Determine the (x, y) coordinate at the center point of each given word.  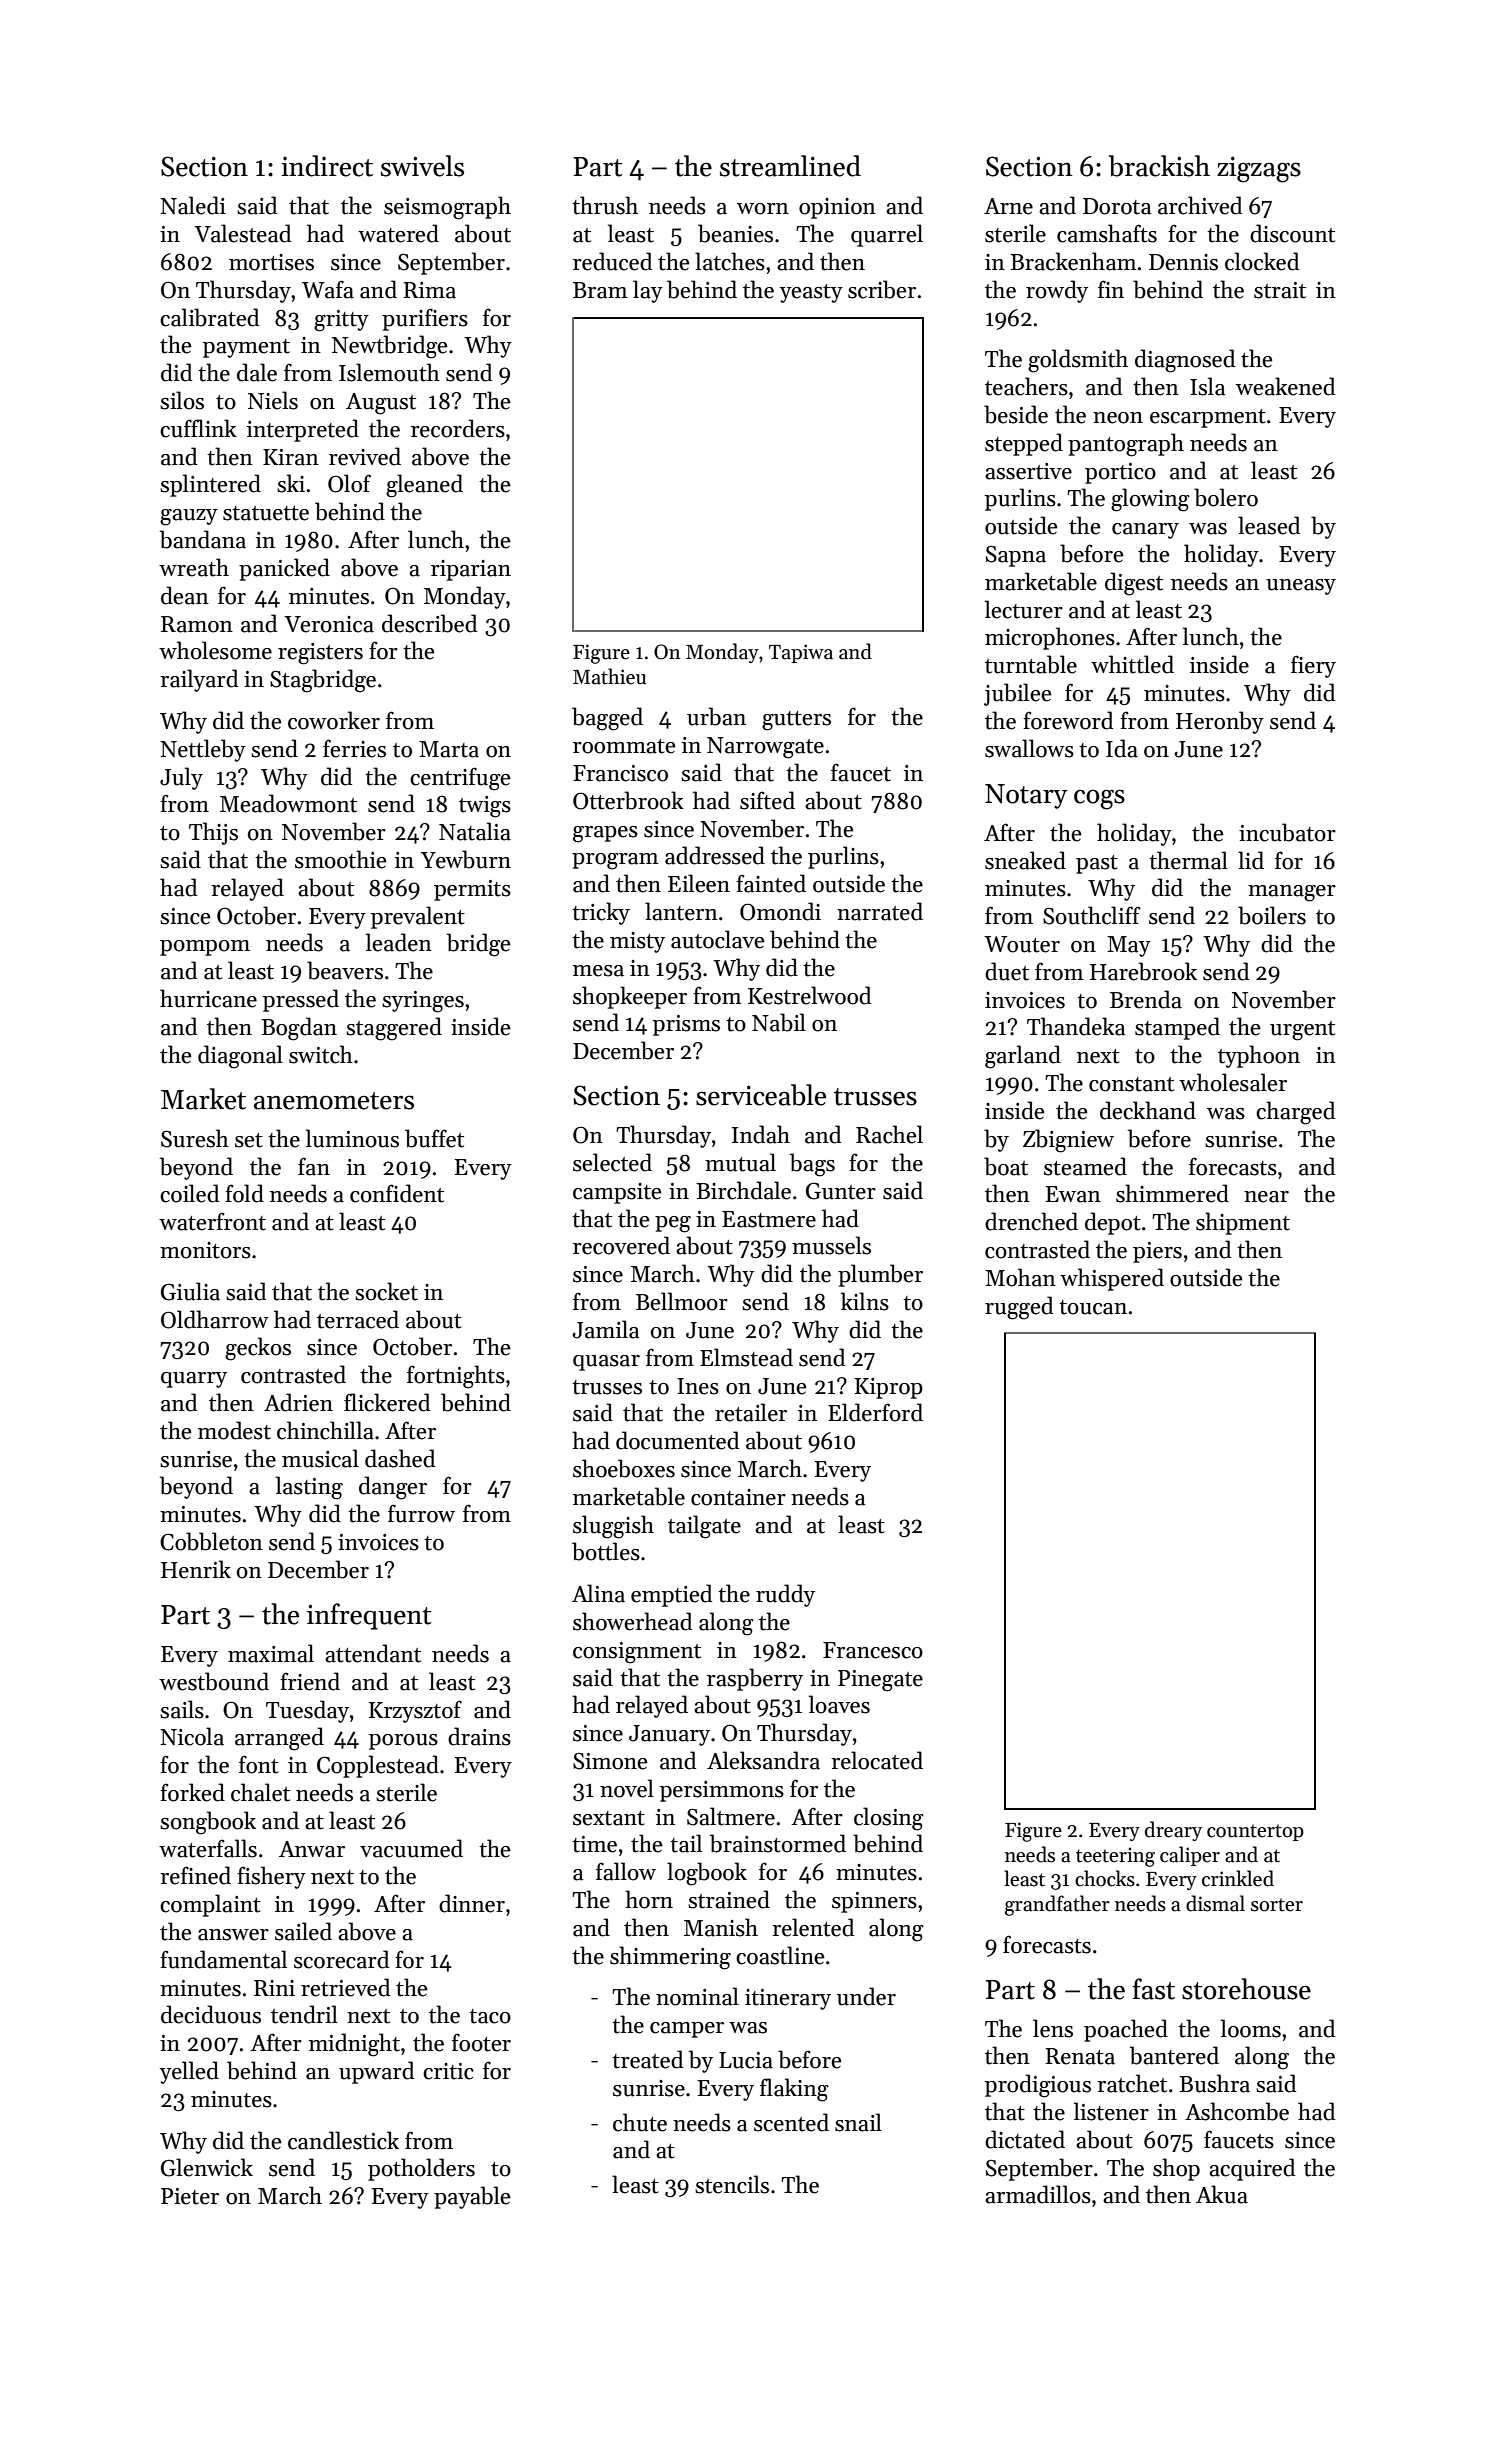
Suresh (195, 1138)
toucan (1093, 1307)
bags (812, 1165)
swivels (422, 166)
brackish (1159, 166)
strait (1280, 290)
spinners (874, 1902)
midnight (354, 2045)
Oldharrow (215, 1319)
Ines (698, 1386)
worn (763, 209)
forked (192, 1792)
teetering (1115, 1857)
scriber (882, 289)
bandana (203, 539)
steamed (1085, 1166)
